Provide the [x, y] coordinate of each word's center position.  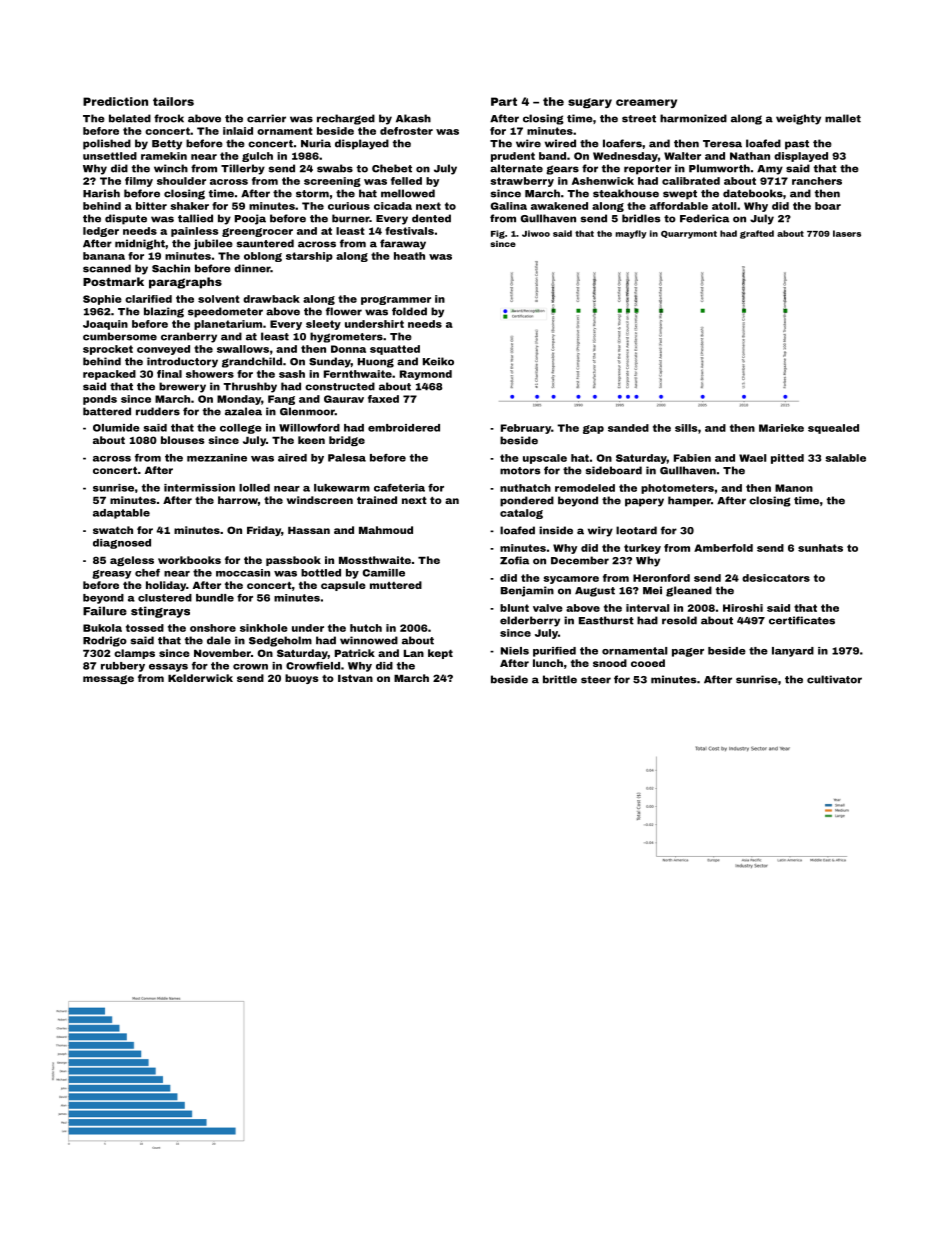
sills [686, 428]
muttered [396, 585]
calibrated [691, 181]
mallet [843, 118]
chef [147, 573]
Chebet [392, 168]
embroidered [404, 428]
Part [504, 101]
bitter [151, 206]
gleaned [689, 591]
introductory [182, 362]
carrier [266, 118]
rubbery [123, 667]
